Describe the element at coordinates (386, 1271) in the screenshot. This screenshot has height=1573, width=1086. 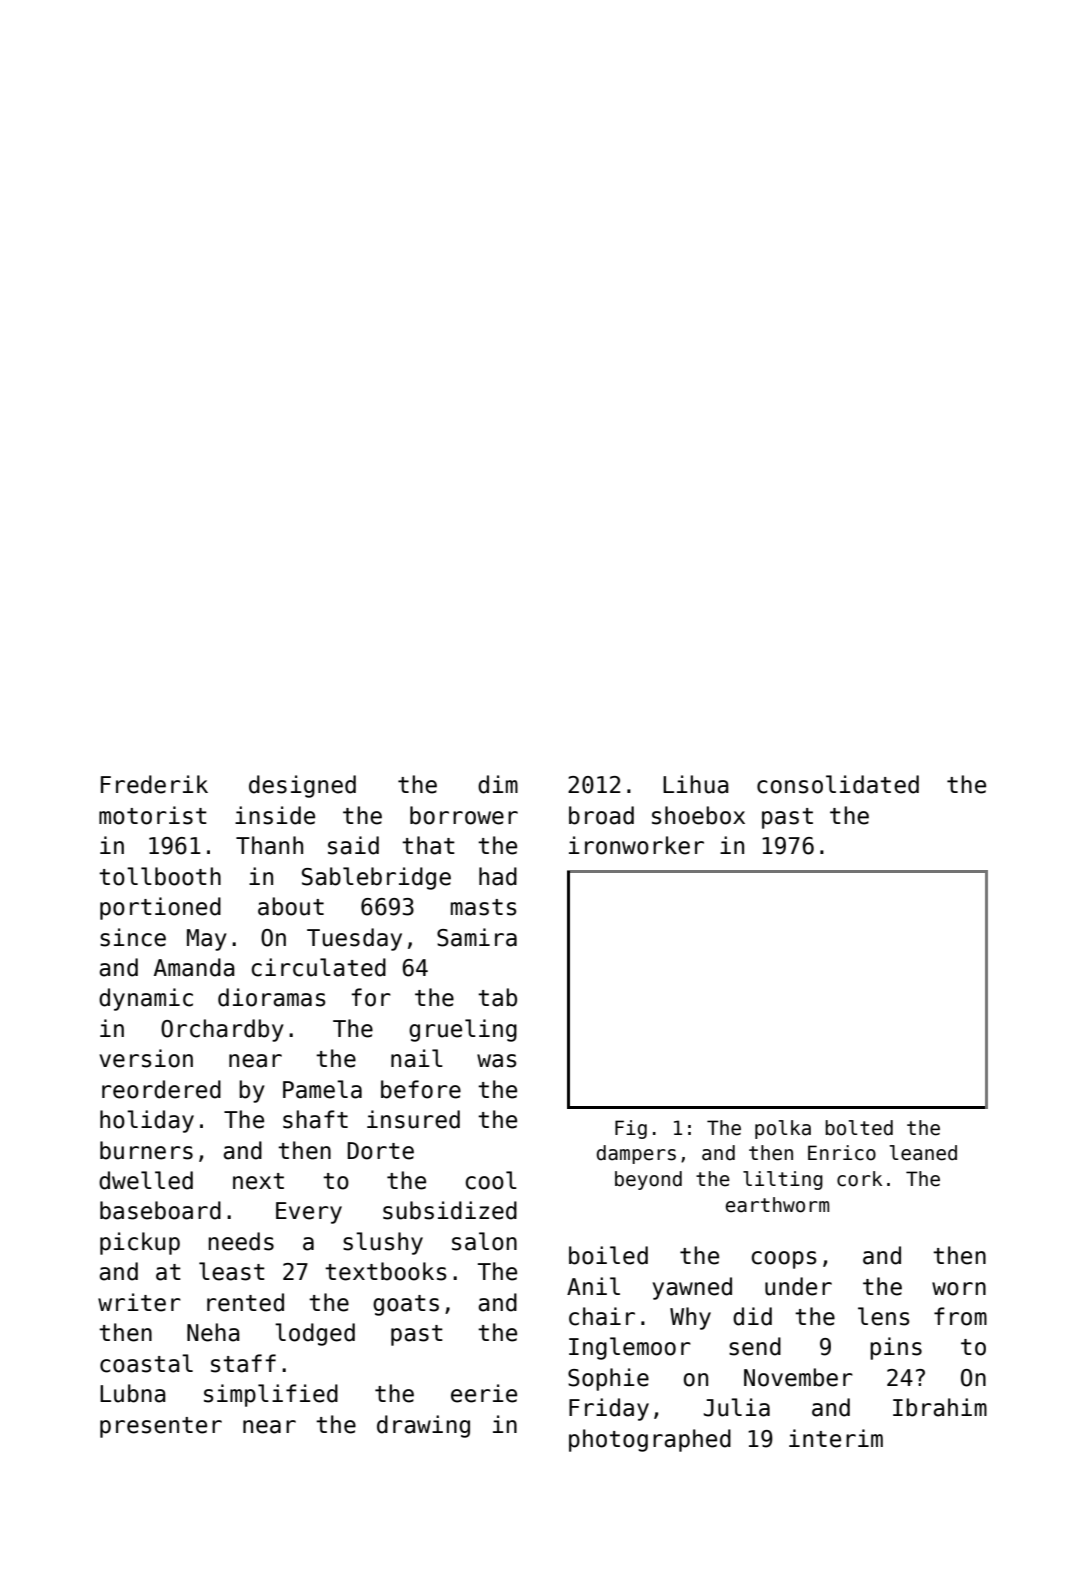
I see `textbooks` at that location.
